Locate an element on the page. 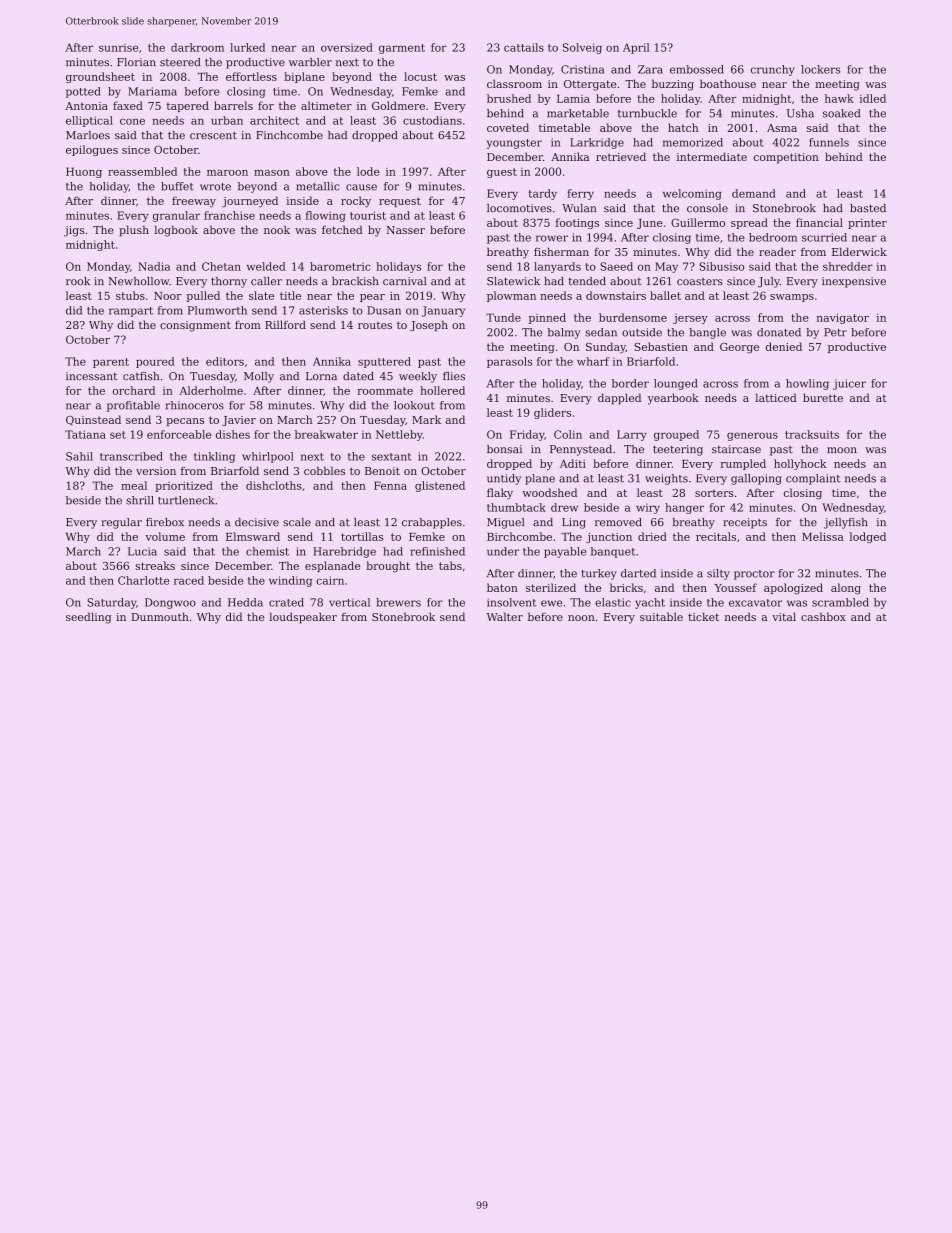  Lorna is located at coordinates (321, 376).
